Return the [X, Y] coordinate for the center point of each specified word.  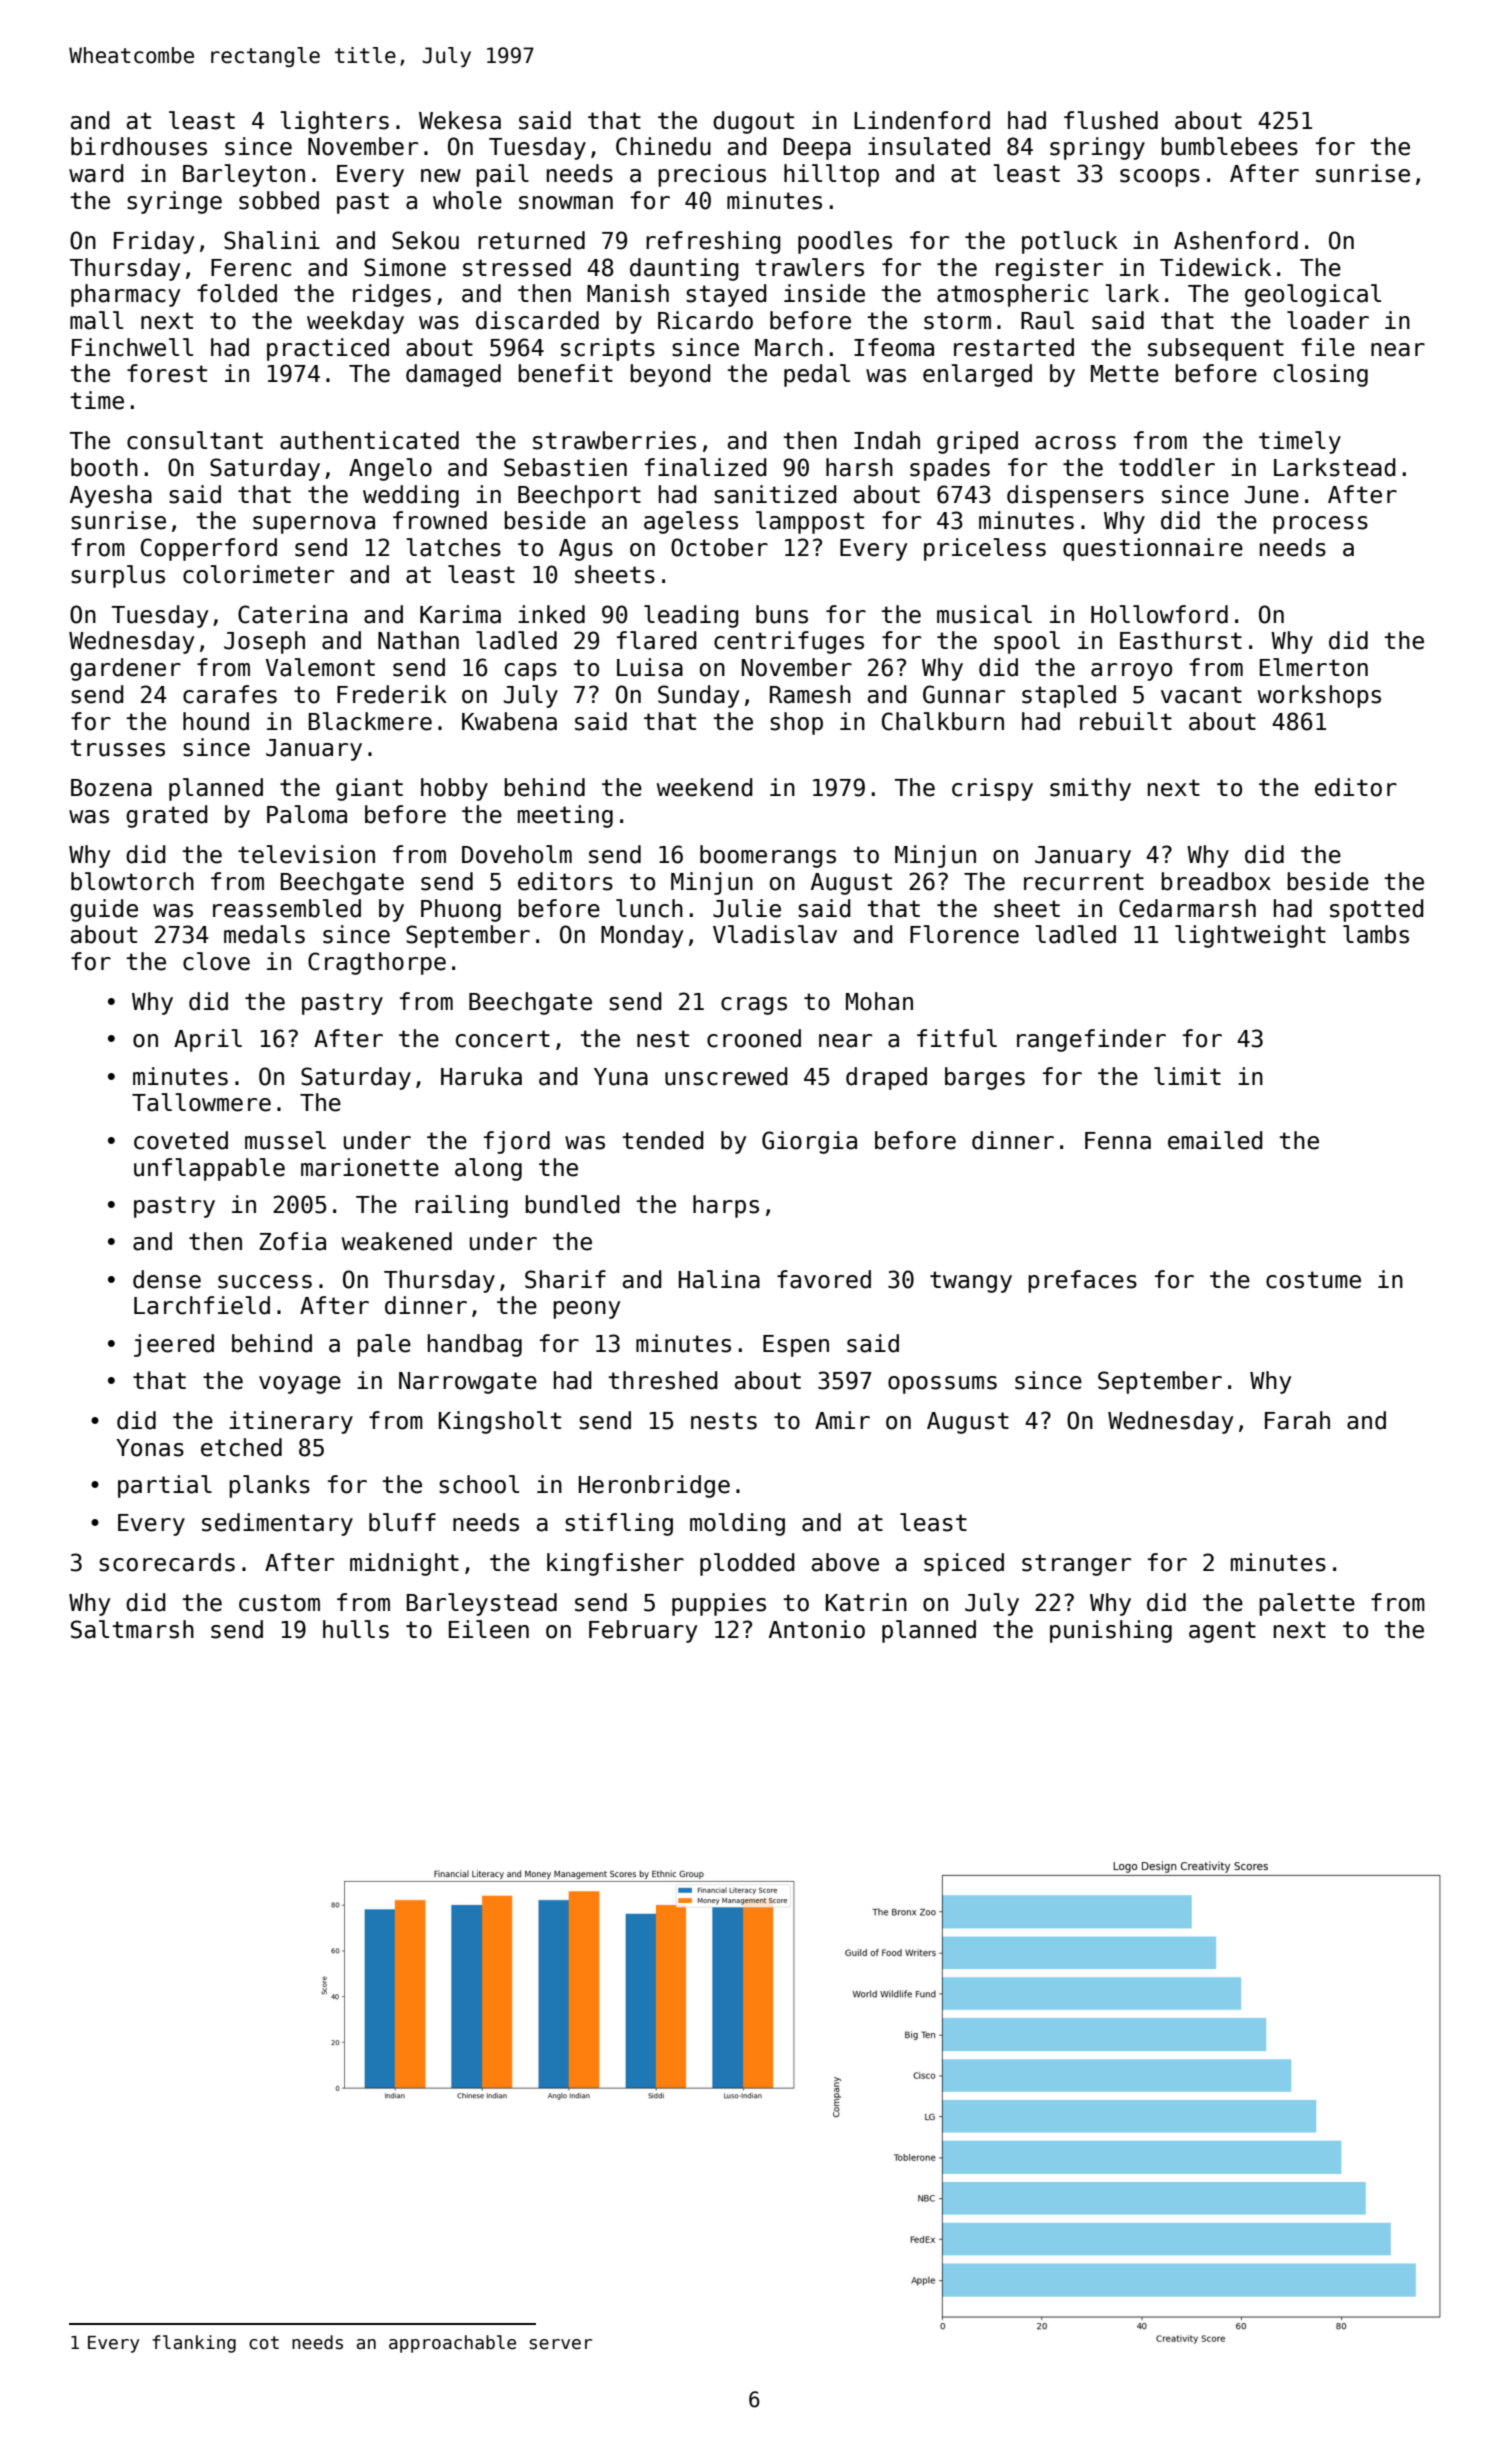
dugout [753, 122]
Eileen [489, 1629]
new [441, 176]
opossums [942, 1385]
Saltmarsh [132, 1629]
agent [1222, 1632]
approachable [452, 2344]
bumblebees [1230, 146]
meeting [565, 816]
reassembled [287, 908]
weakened [397, 1241]
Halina [719, 1279]
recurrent [1084, 882]
